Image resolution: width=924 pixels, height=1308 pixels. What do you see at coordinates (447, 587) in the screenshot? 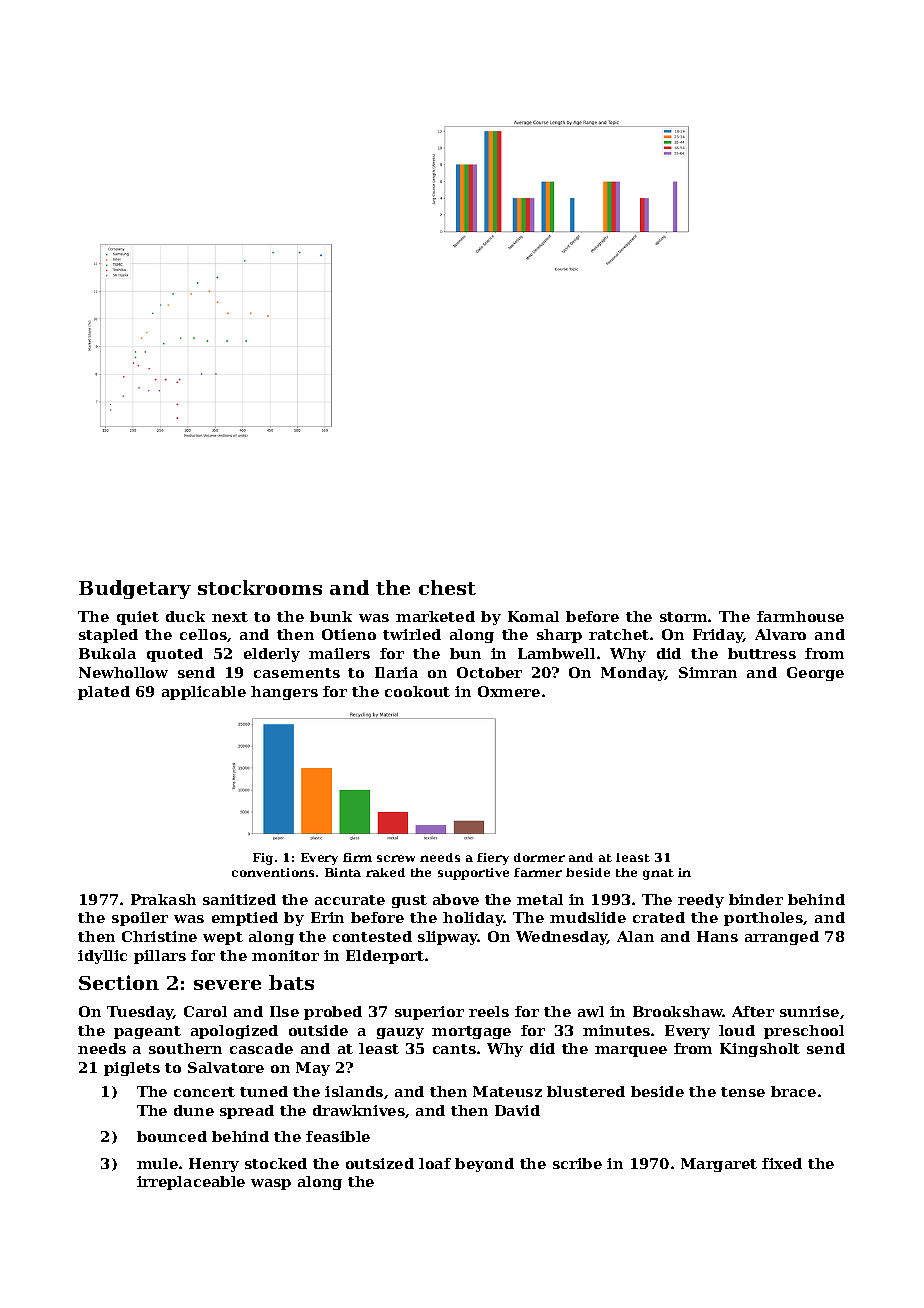
I see `chest` at bounding box center [447, 587].
